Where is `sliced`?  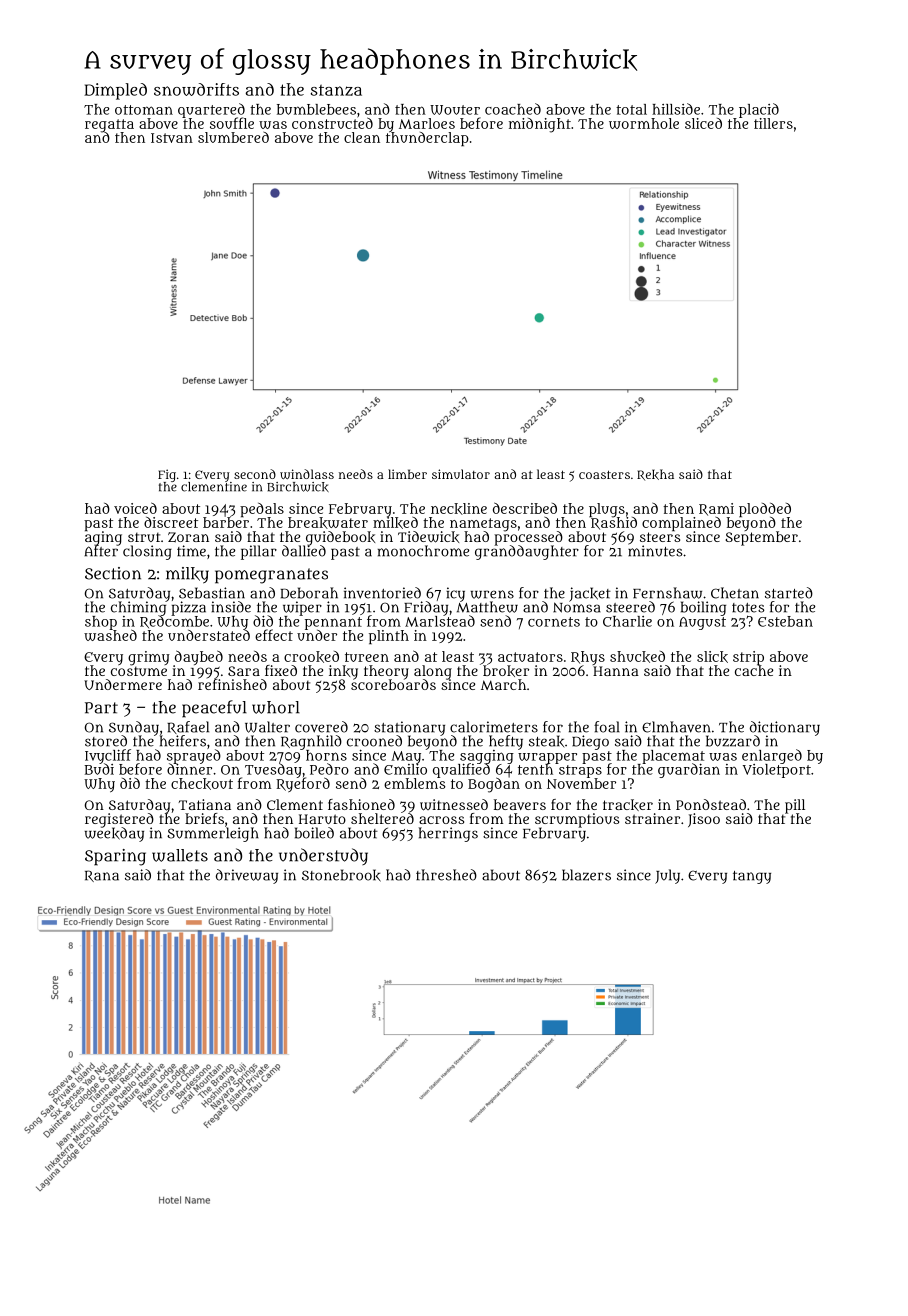 sliced is located at coordinates (703, 123).
